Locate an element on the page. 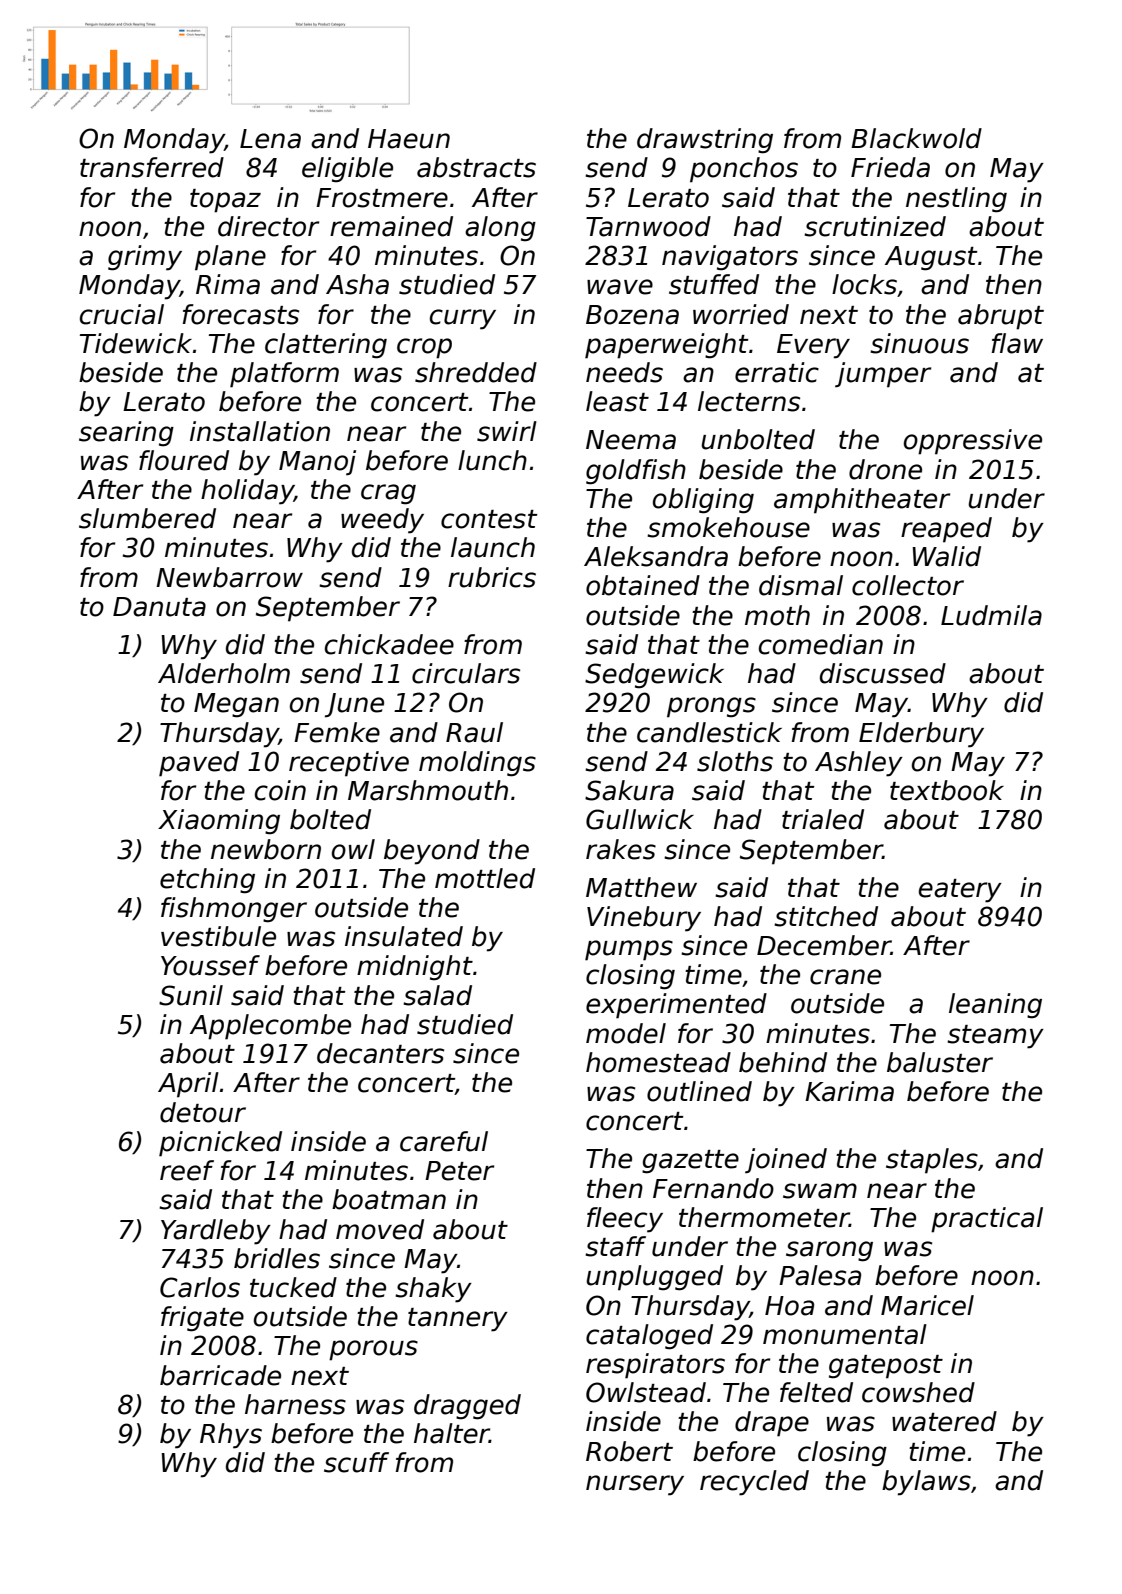 Image resolution: width=1122 pixels, height=1594 pixels. Rhys is located at coordinates (231, 1436).
